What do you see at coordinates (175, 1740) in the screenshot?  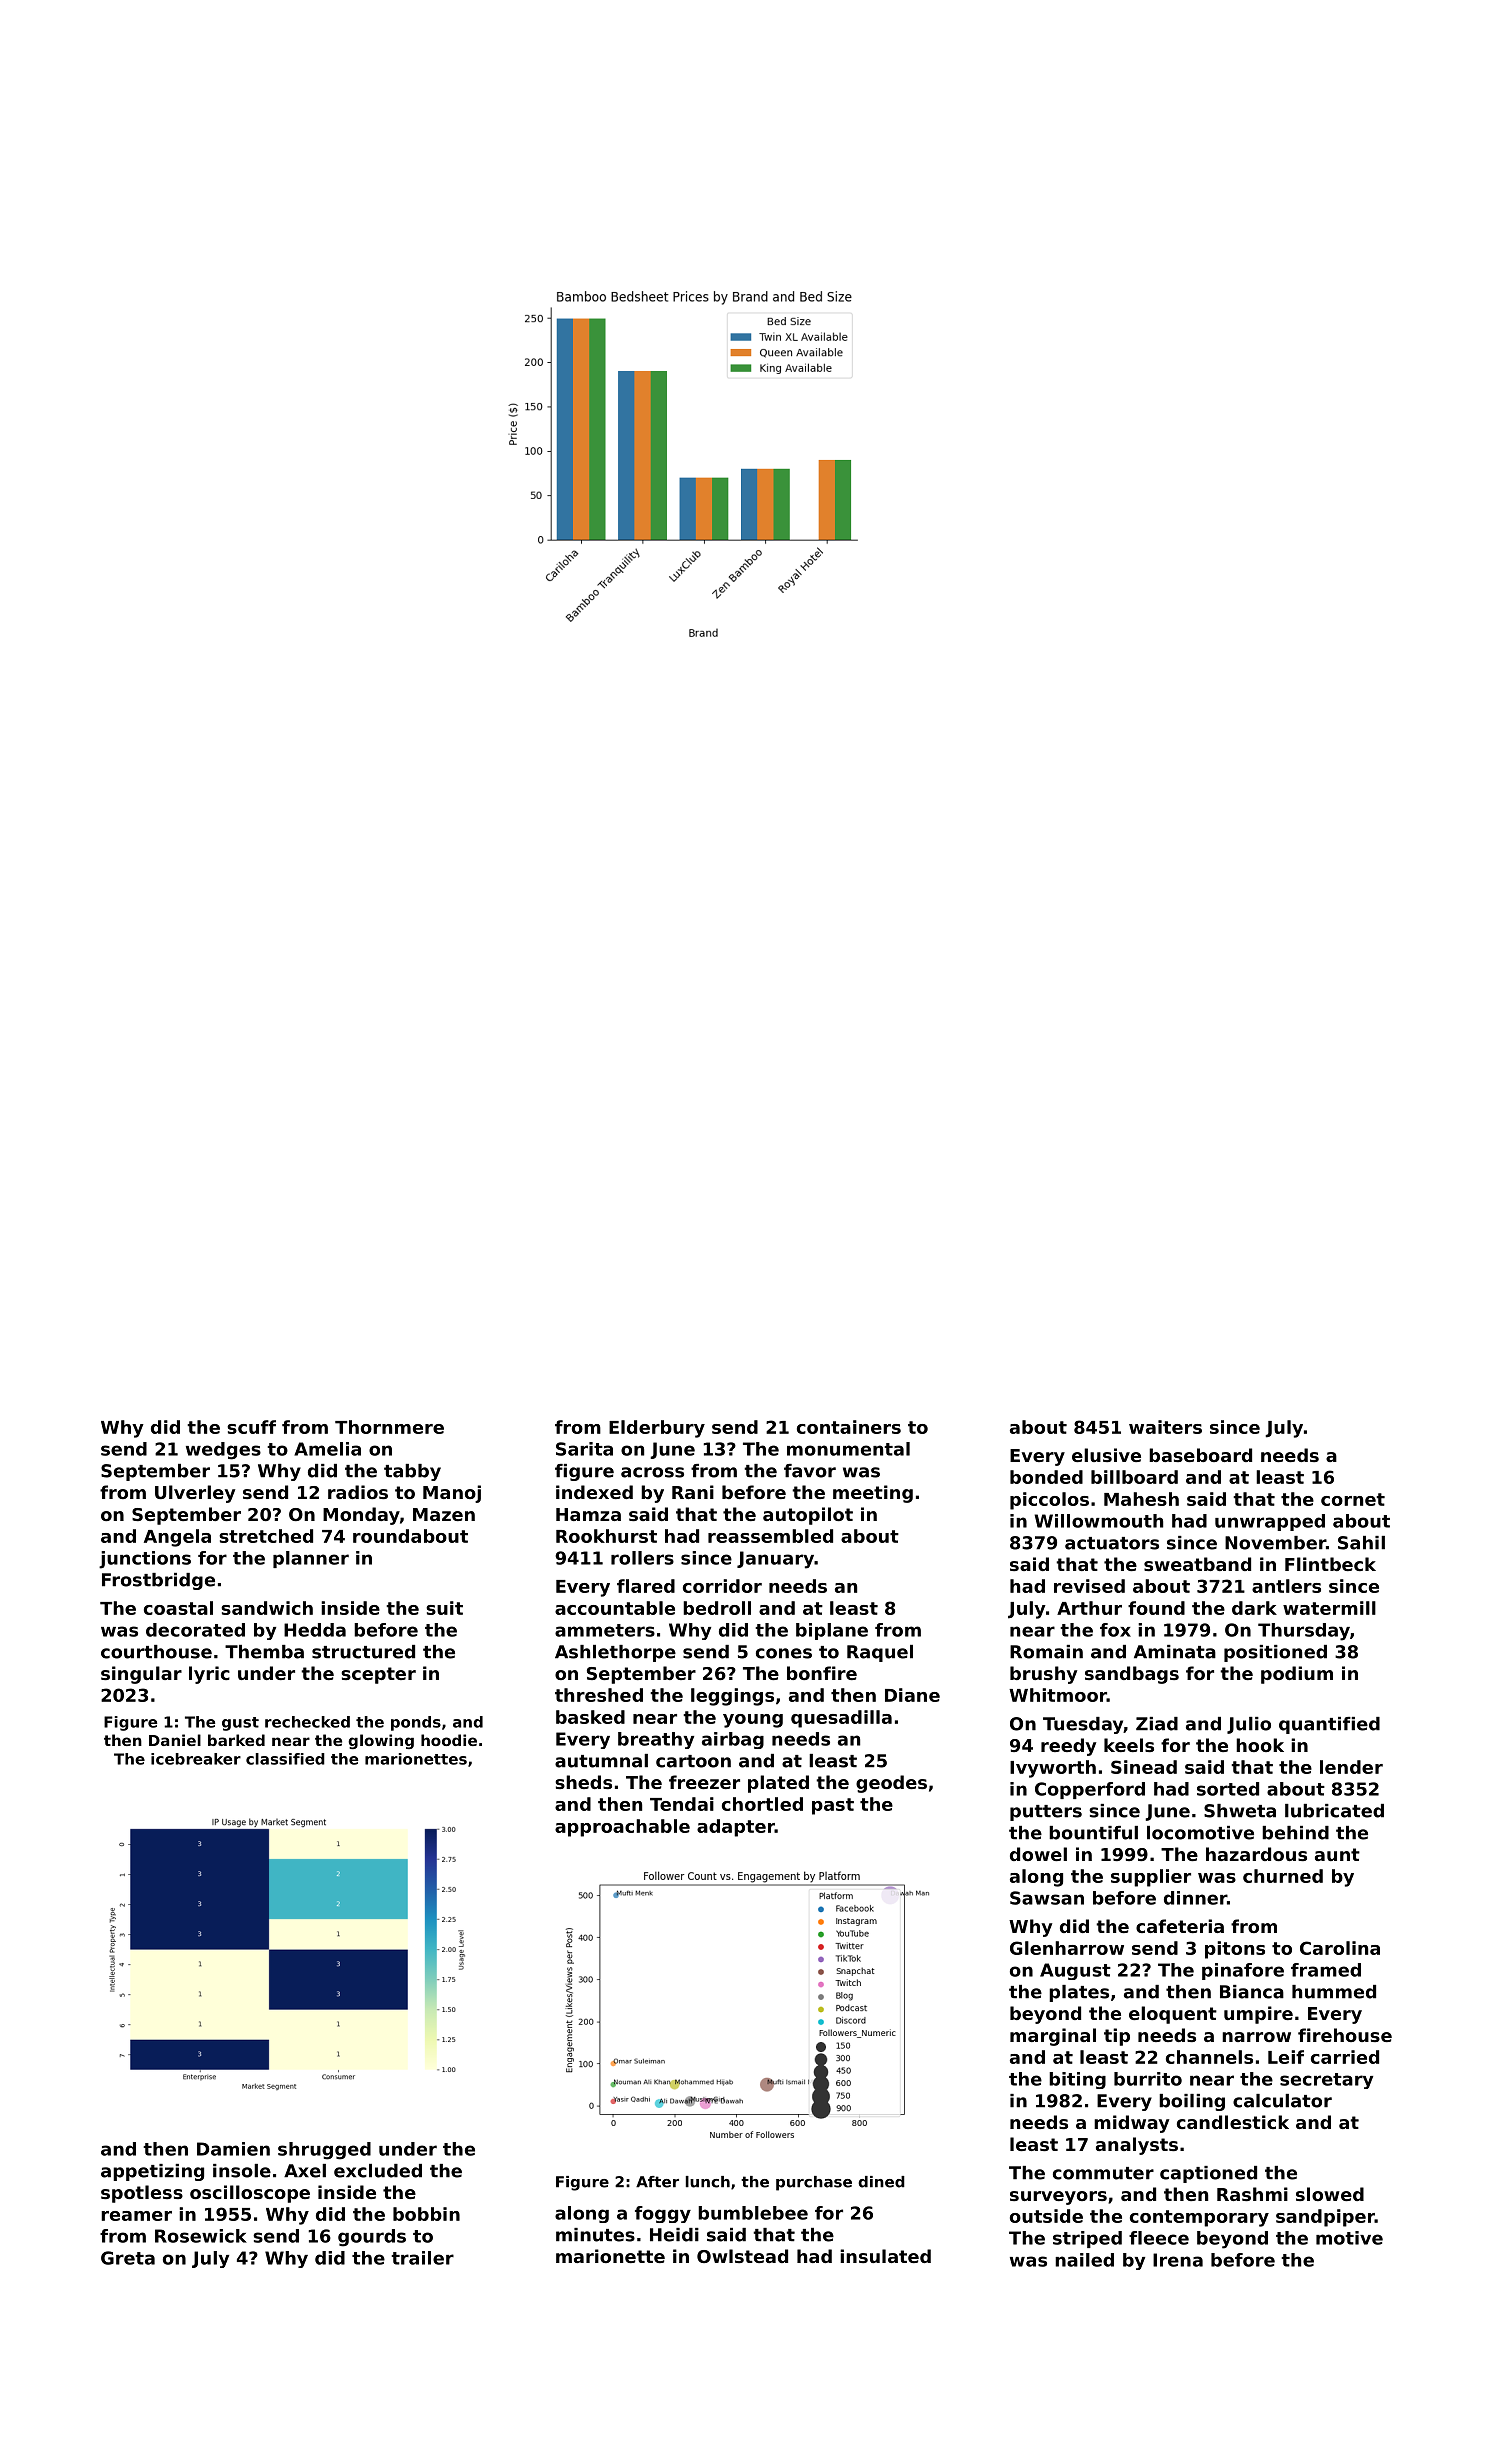 I see `Daniel` at bounding box center [175, 1740].
